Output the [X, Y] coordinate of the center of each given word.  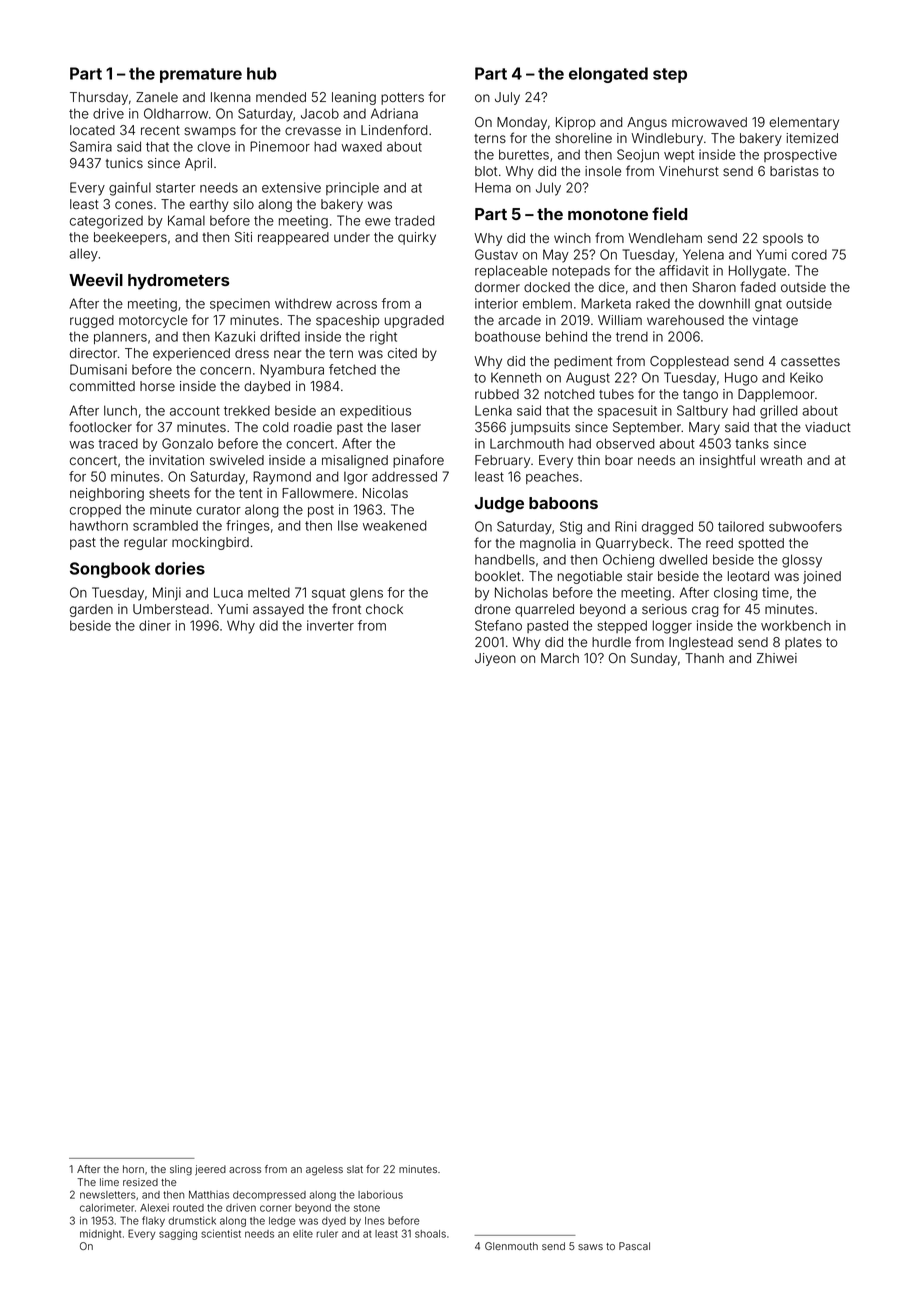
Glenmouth [511, 1246]
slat [355, 1169]
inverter [330, 625]
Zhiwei [777, 658]
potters [402, 99]
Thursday [99, 98]
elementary [804, 123]
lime [109, 1182]
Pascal [634, 1246]
